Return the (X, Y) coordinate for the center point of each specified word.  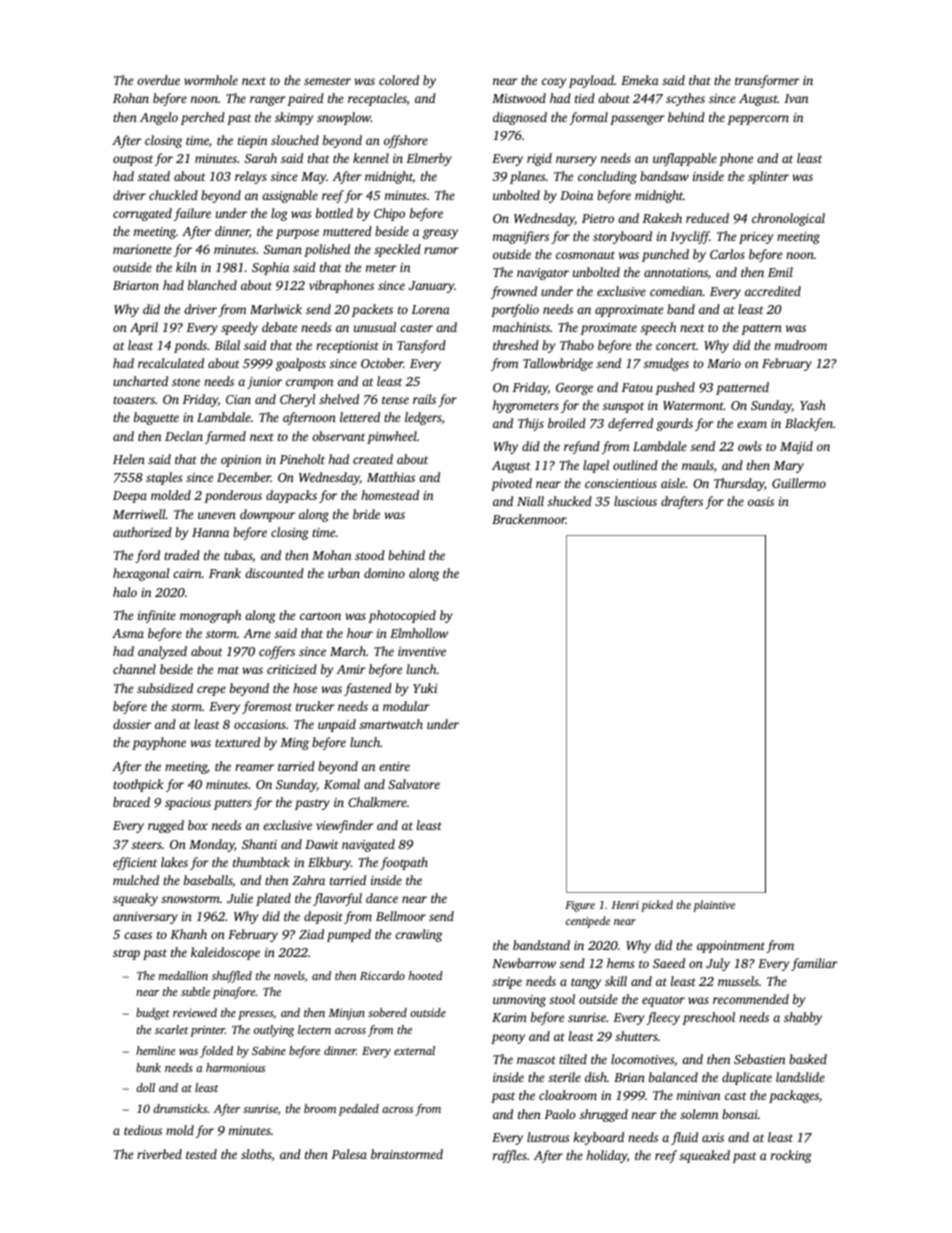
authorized (142, 532)
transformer (767, 81)
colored (399, 80)
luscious (635, 501)
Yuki (425, 688)
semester (327, 81)
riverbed (159, 1154)
